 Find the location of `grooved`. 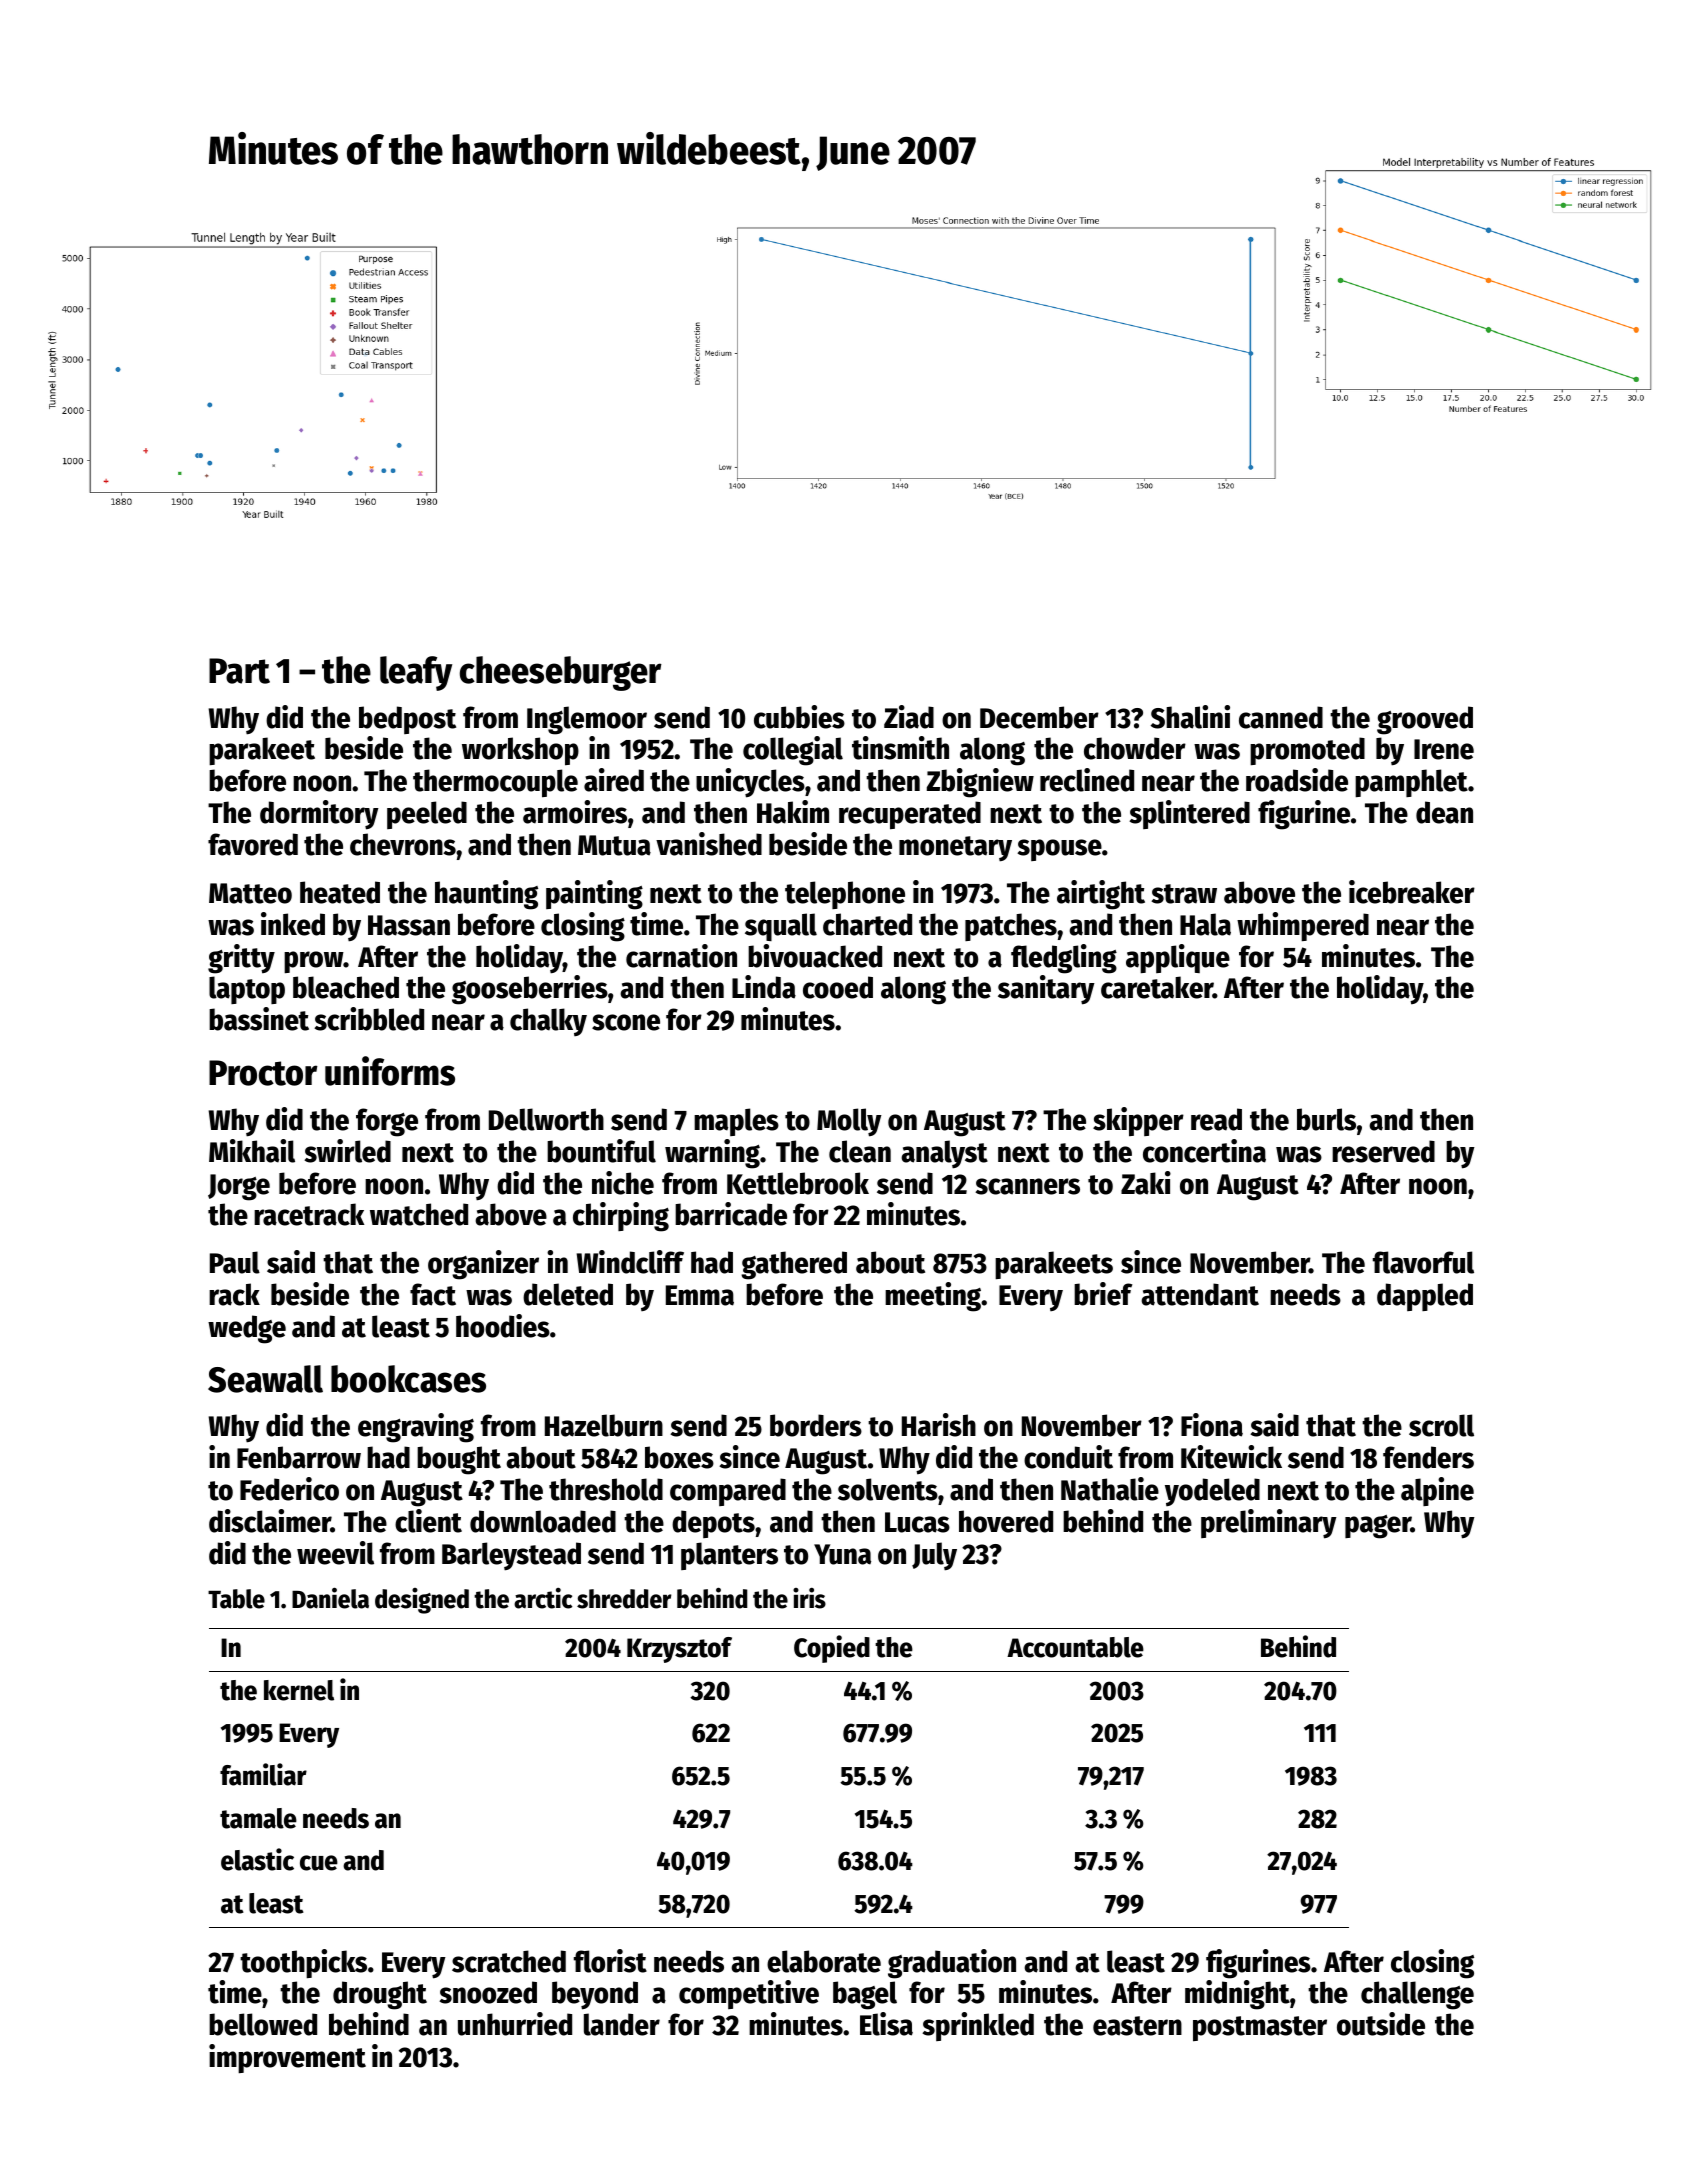

grooved is located at coordinates (1425, 720).
